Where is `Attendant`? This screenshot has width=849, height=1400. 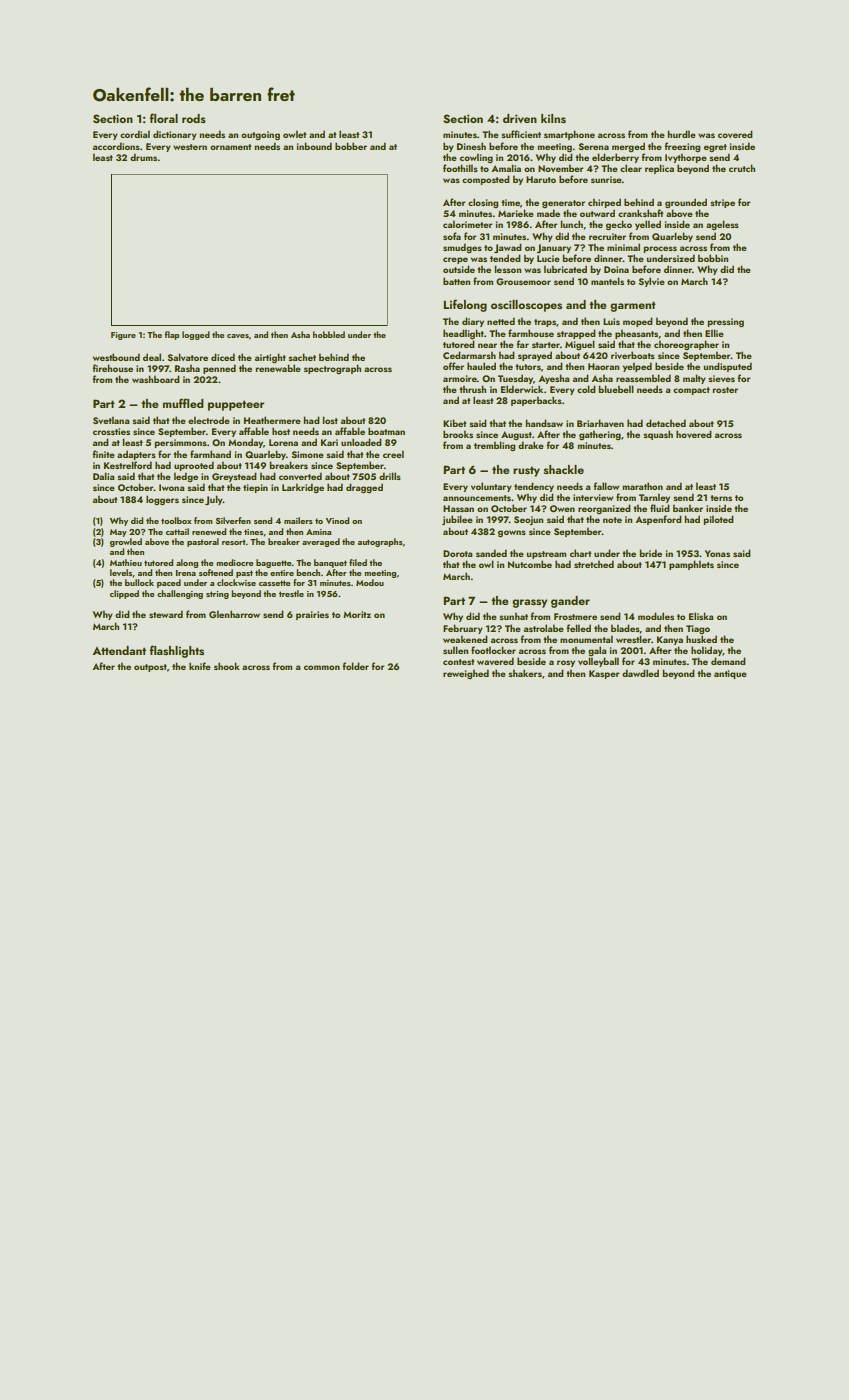 Attendant is located at coordinates (119, 650).
